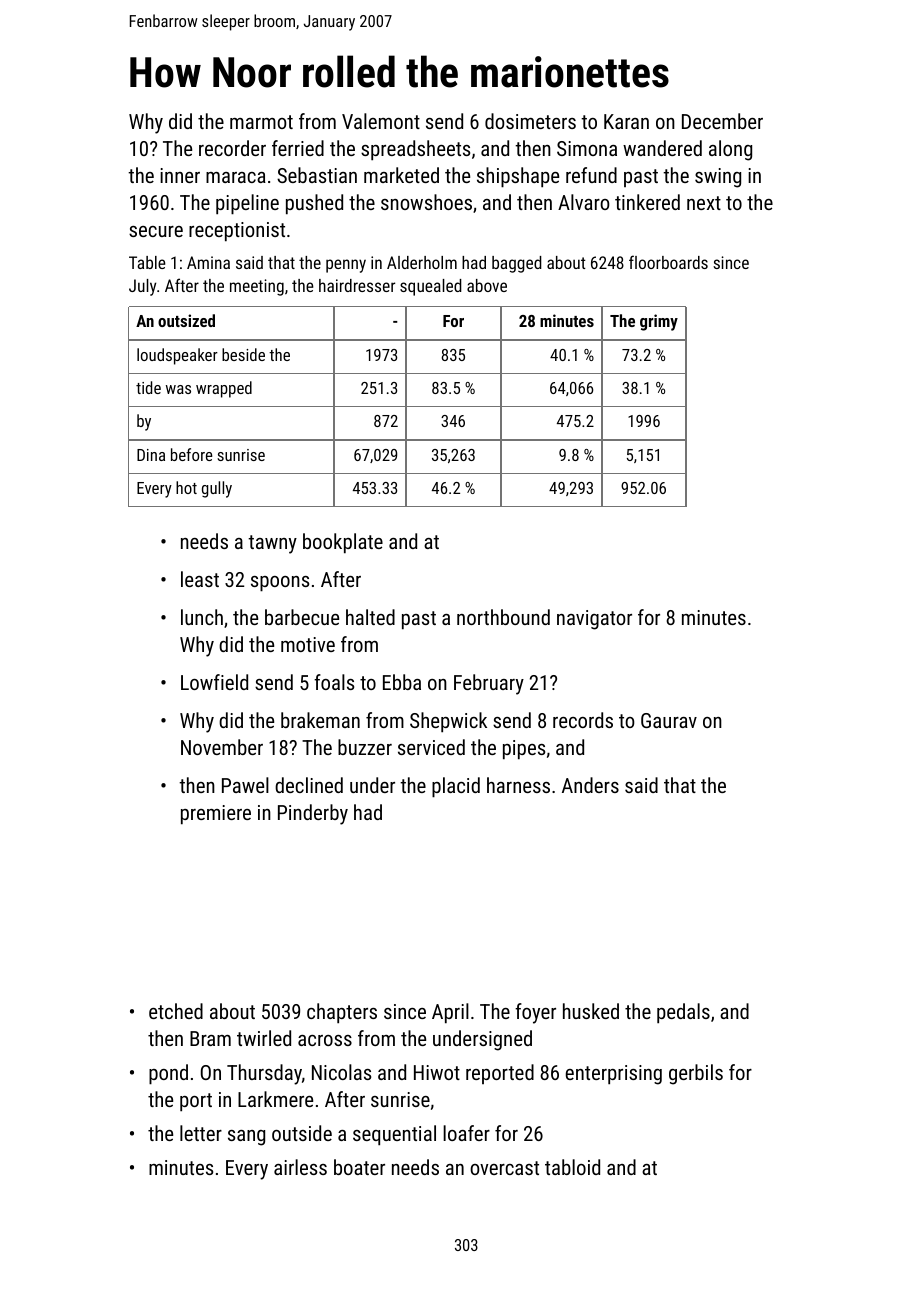 The image size is (908, 1316). What do you see at coordinates (431, 287) in the screenshot?
I see `squealed` at bounding box center [431, 287].
